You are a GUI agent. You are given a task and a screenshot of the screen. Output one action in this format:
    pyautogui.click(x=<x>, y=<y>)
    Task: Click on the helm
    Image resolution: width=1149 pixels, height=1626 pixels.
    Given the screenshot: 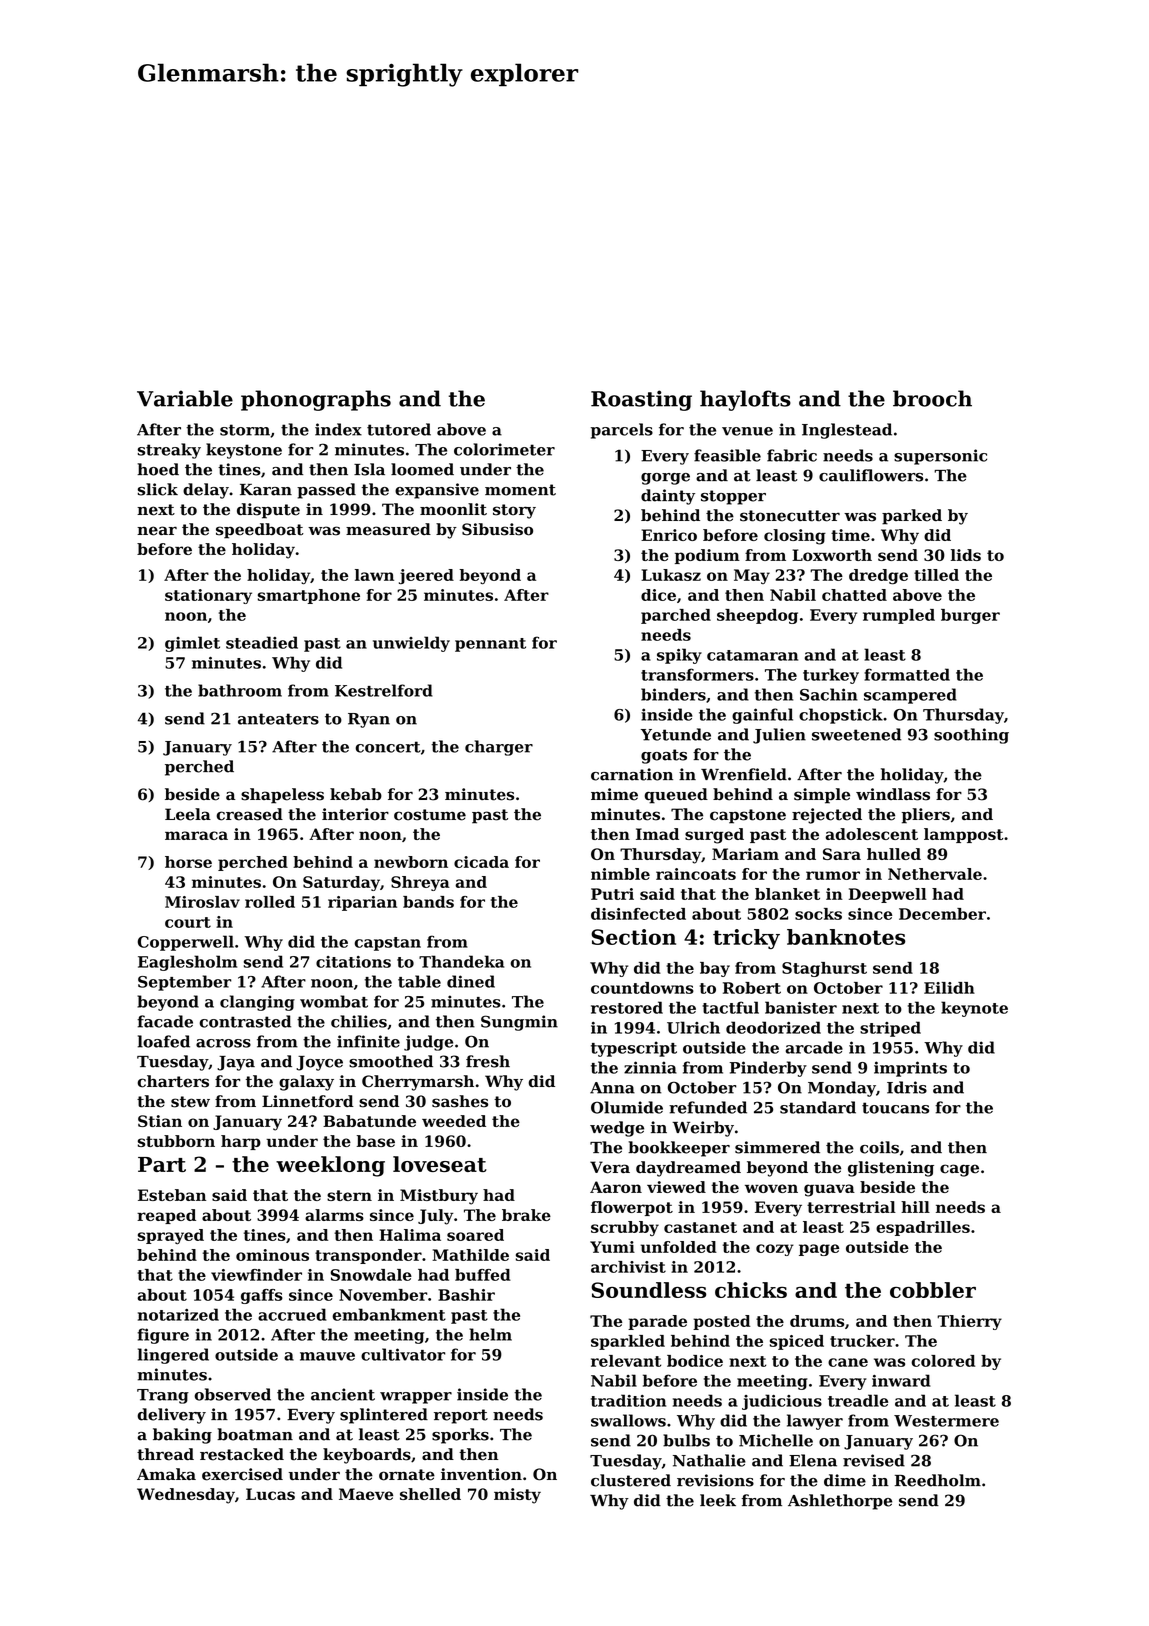 What is the action you would take?
    pyautogui.click(x=490, y=1334)
